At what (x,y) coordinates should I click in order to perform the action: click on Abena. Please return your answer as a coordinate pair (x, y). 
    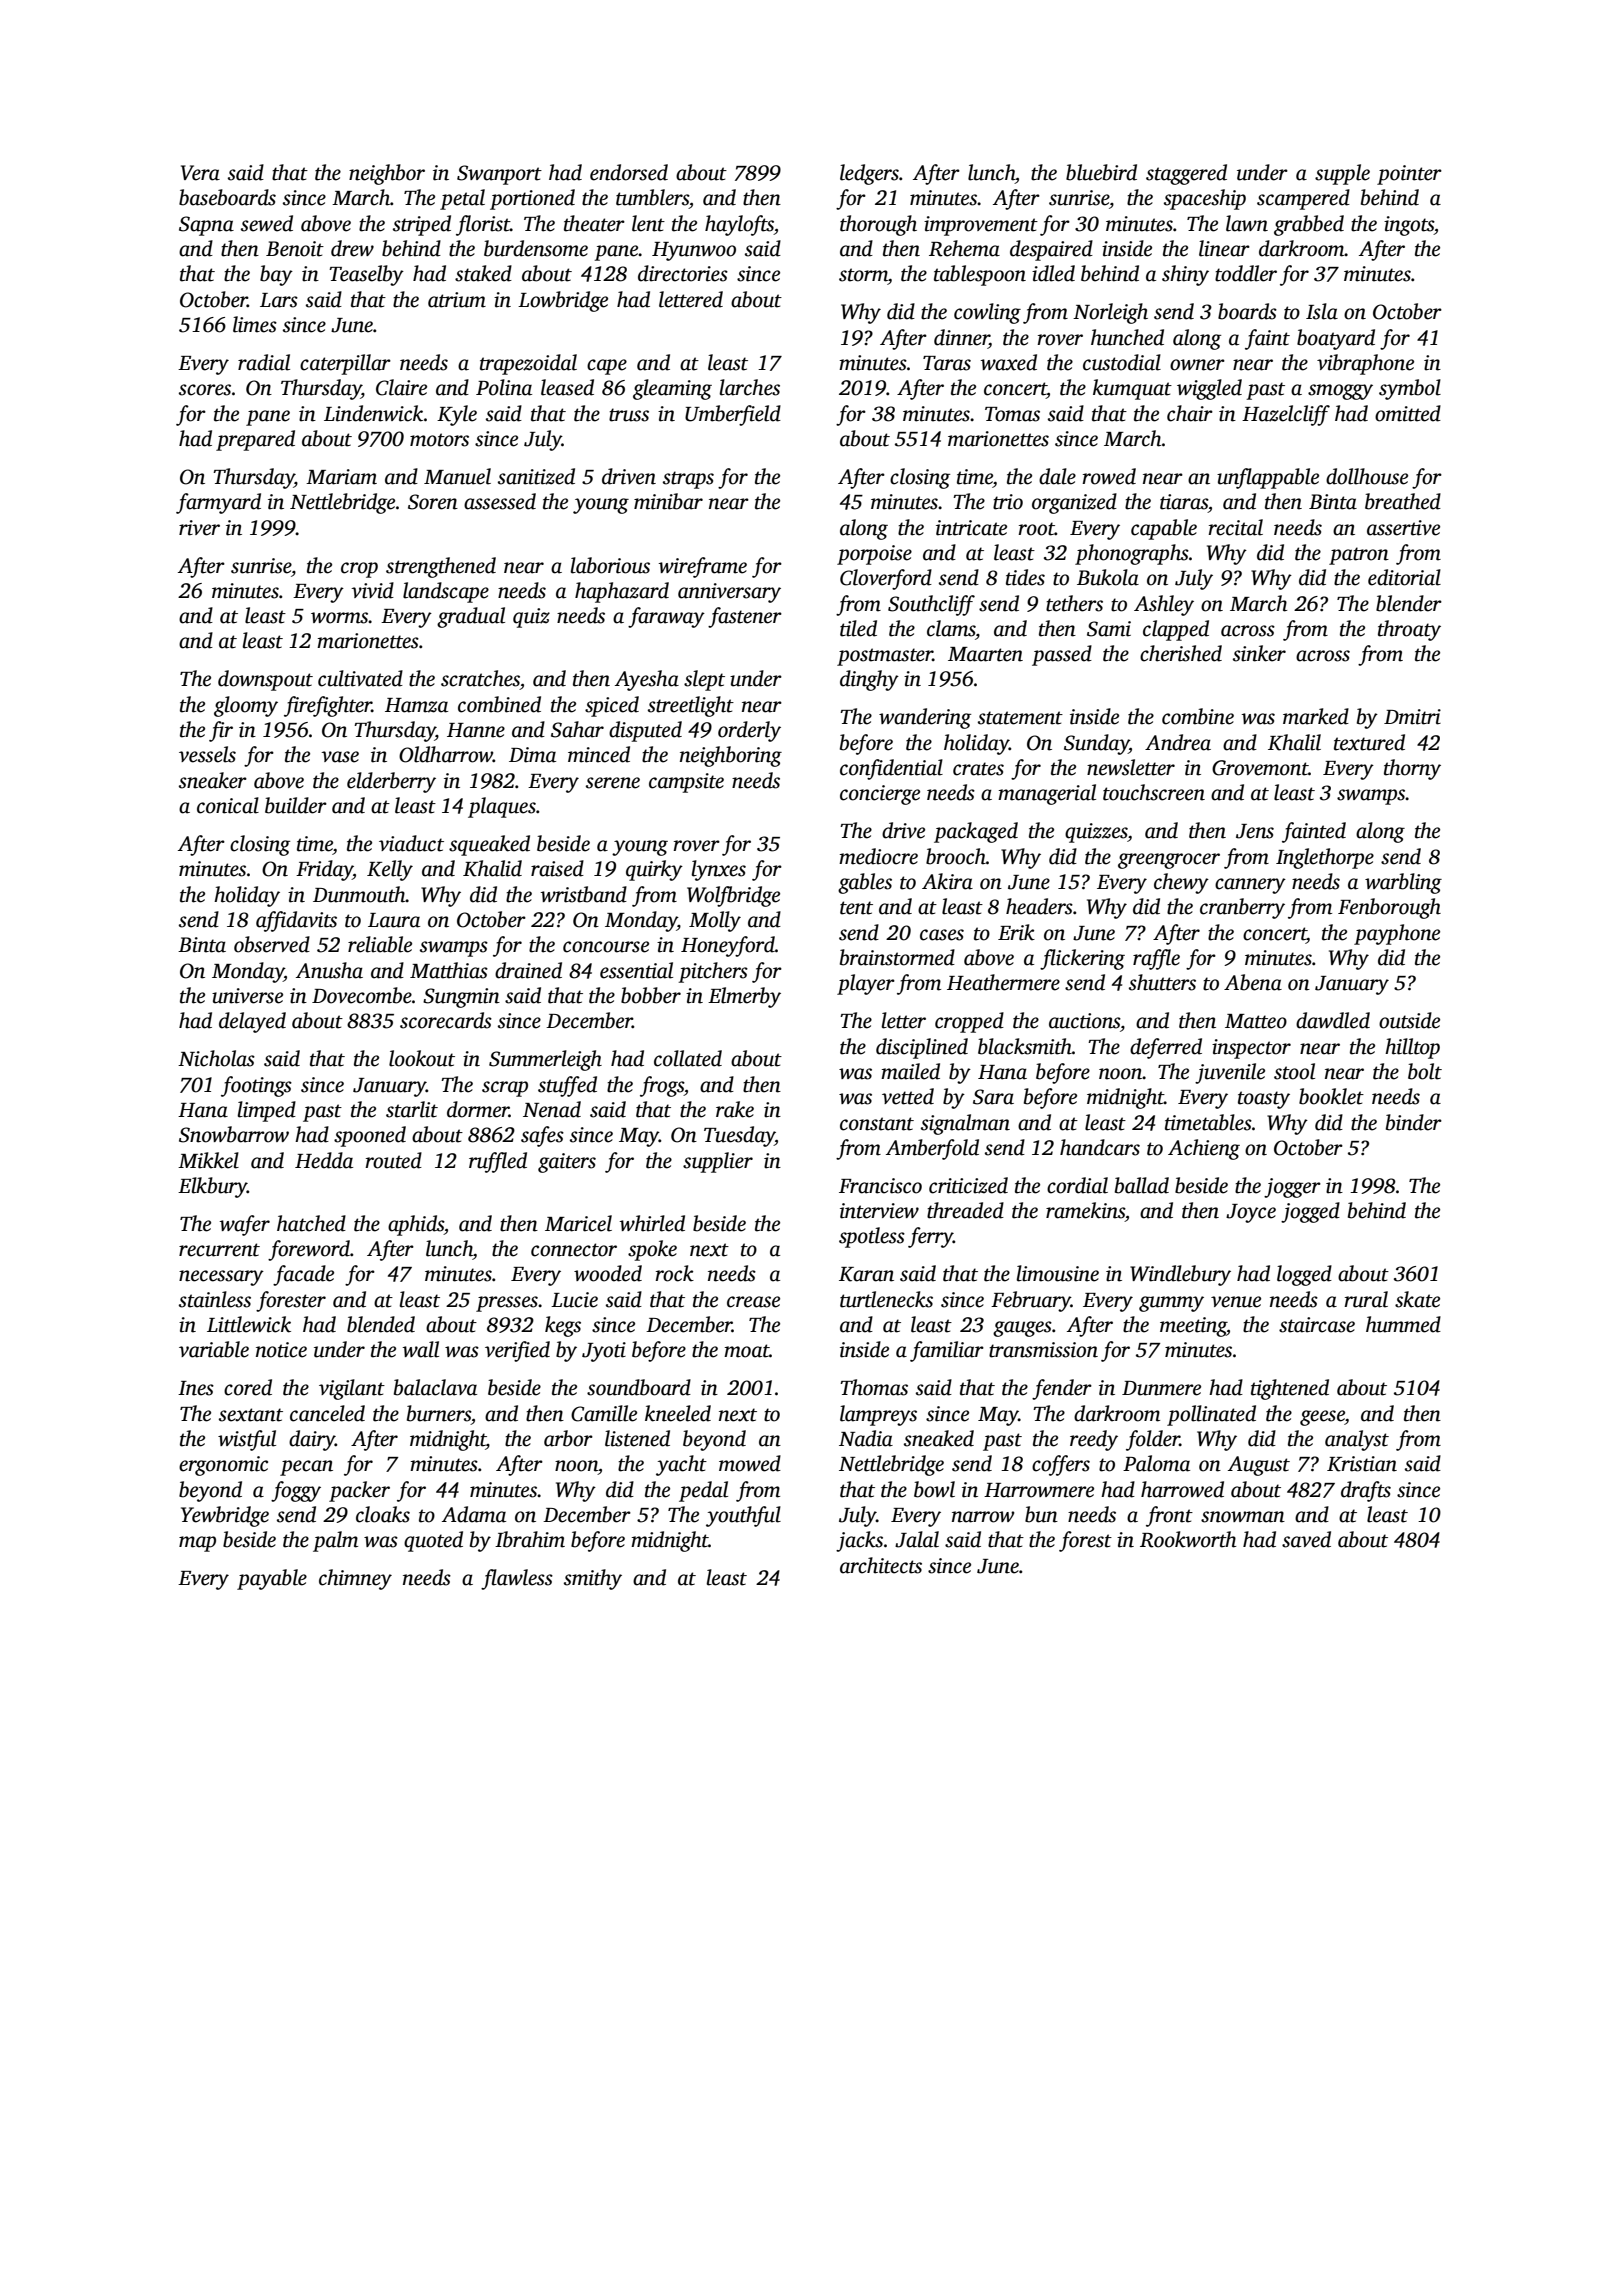
    Looking at the image, I should click on (1253, 982).
